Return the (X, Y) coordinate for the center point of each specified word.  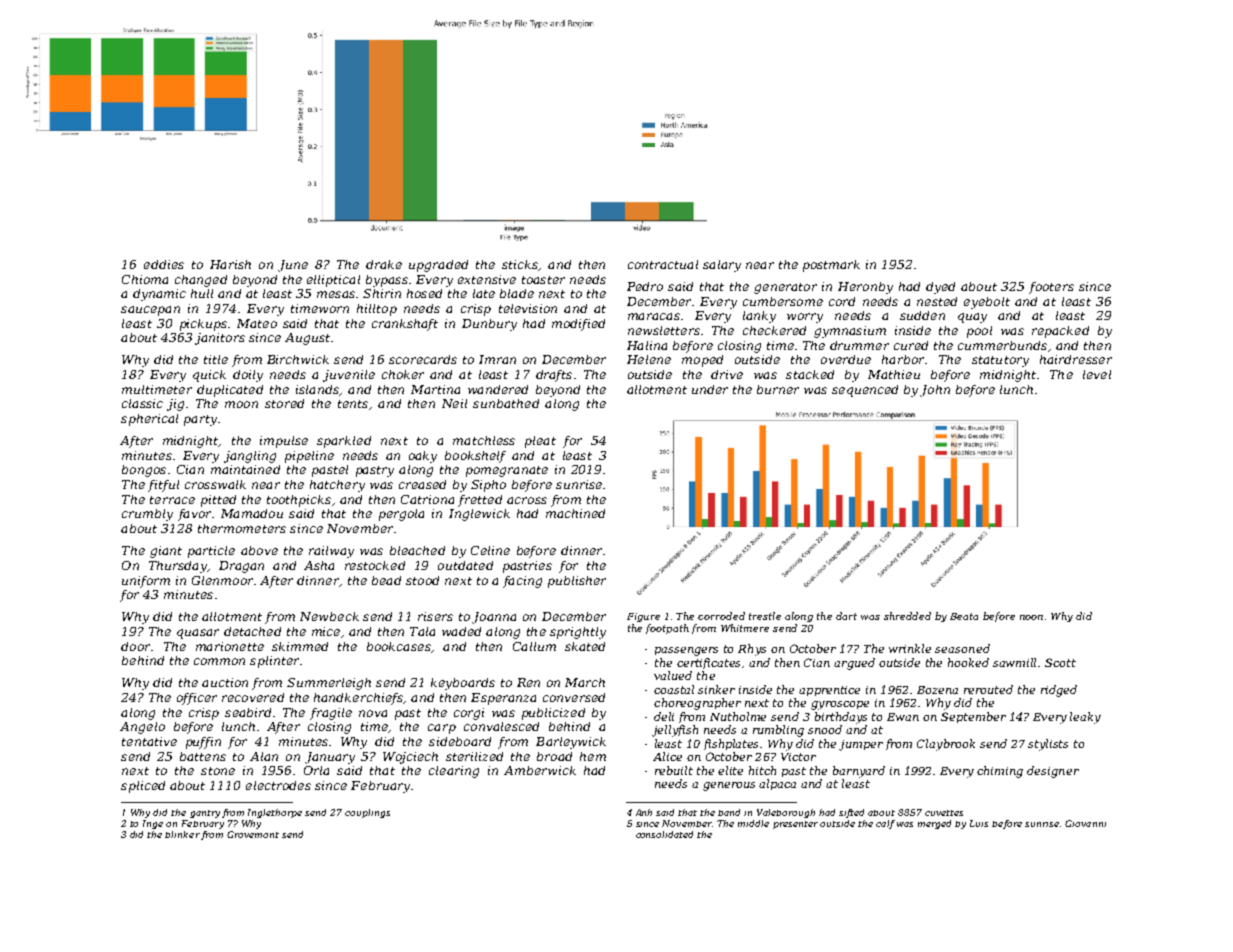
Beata (964, 616)
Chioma (145, 279)
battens (203, 756)
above (259, 550)
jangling (250, 457)
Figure (643, 617)
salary (722, 266)
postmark (831, 266)
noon (1031, 617)
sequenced (865, 391)
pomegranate (507, 471)
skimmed (300, 646)
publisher (577, 582)
